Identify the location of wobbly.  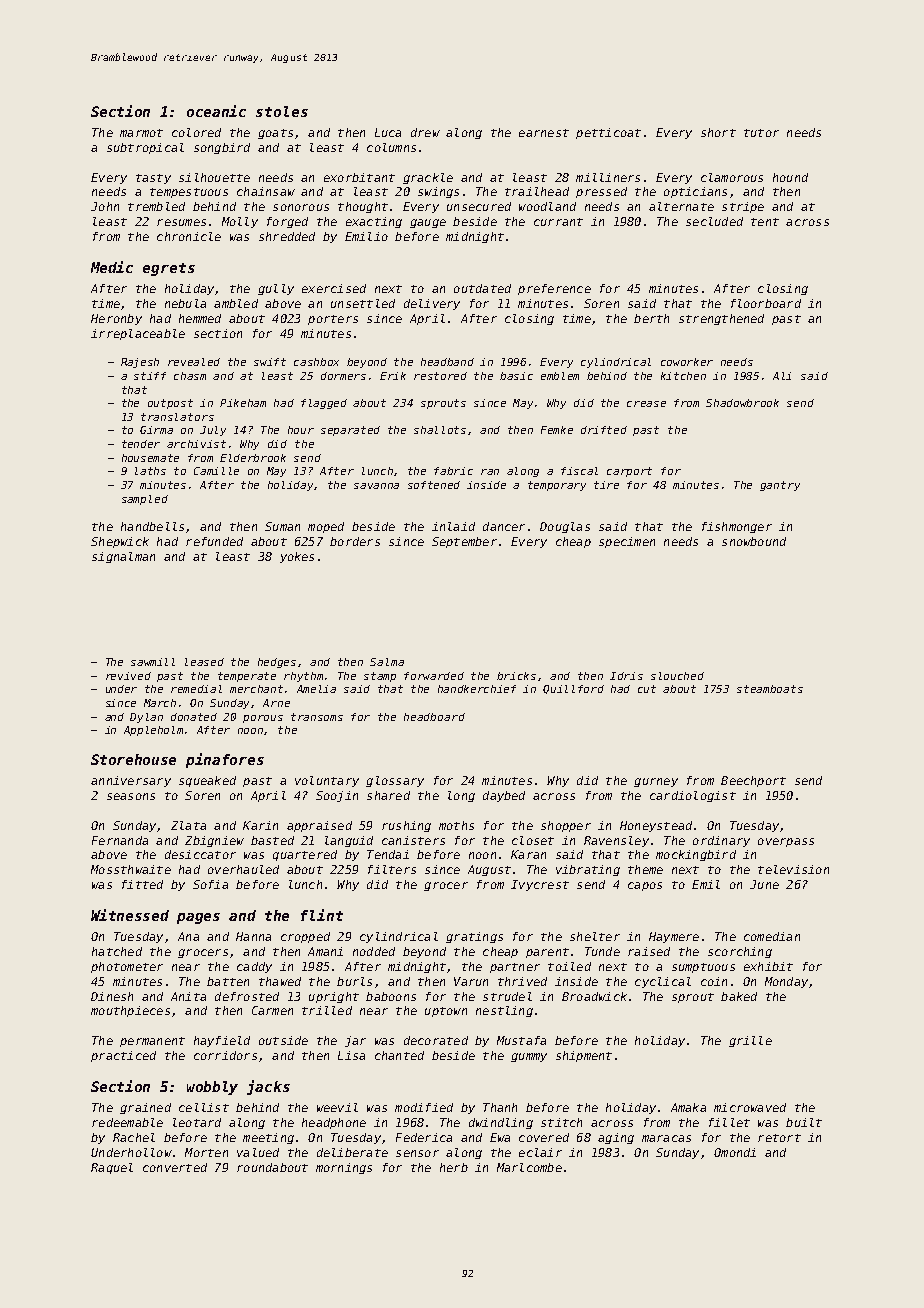
(212, 1088).
